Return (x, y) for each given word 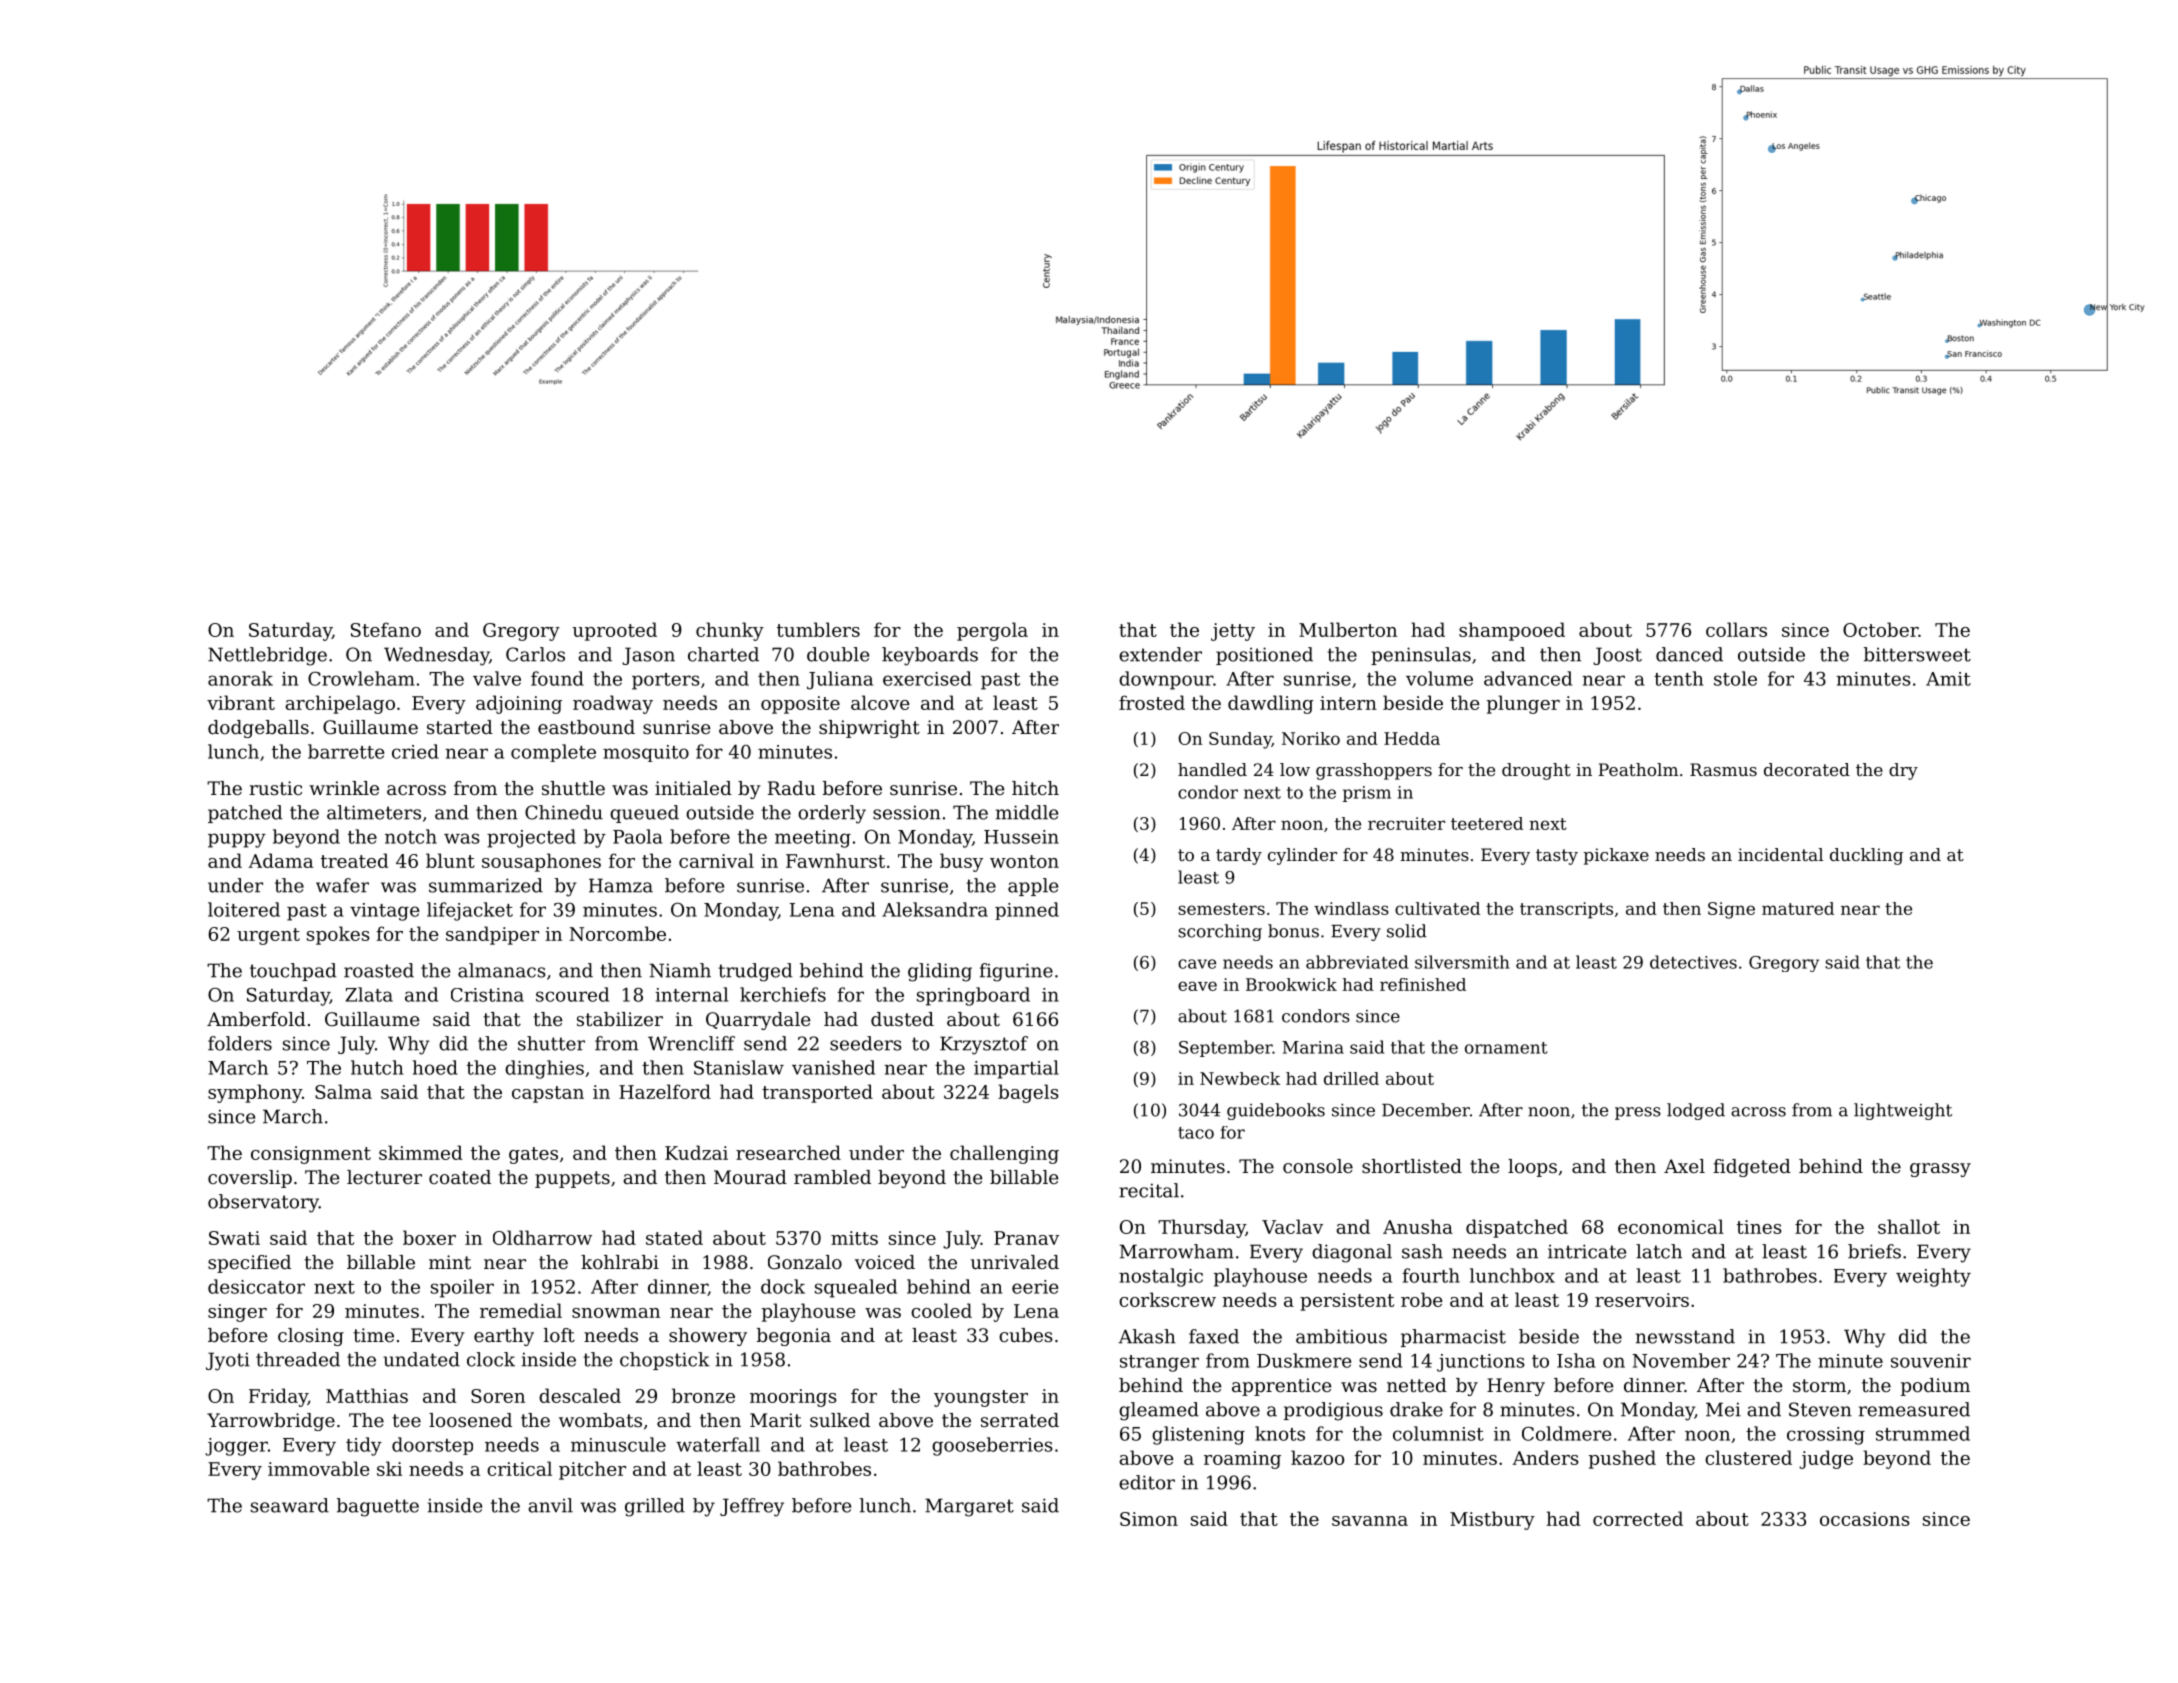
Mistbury (1492, 1520)
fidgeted (1752, 1168)
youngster (981, 1398)
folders (240, 1043)
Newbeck (1240, 1078)
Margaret (969, 1507)
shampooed (1512, 631)
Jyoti (228, 1361)
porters (666, 681)
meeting (813, 839)
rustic (276, 788)
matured (1798, 908)
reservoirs (1642, 1300)
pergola (992, 631)
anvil (550, 1505)
